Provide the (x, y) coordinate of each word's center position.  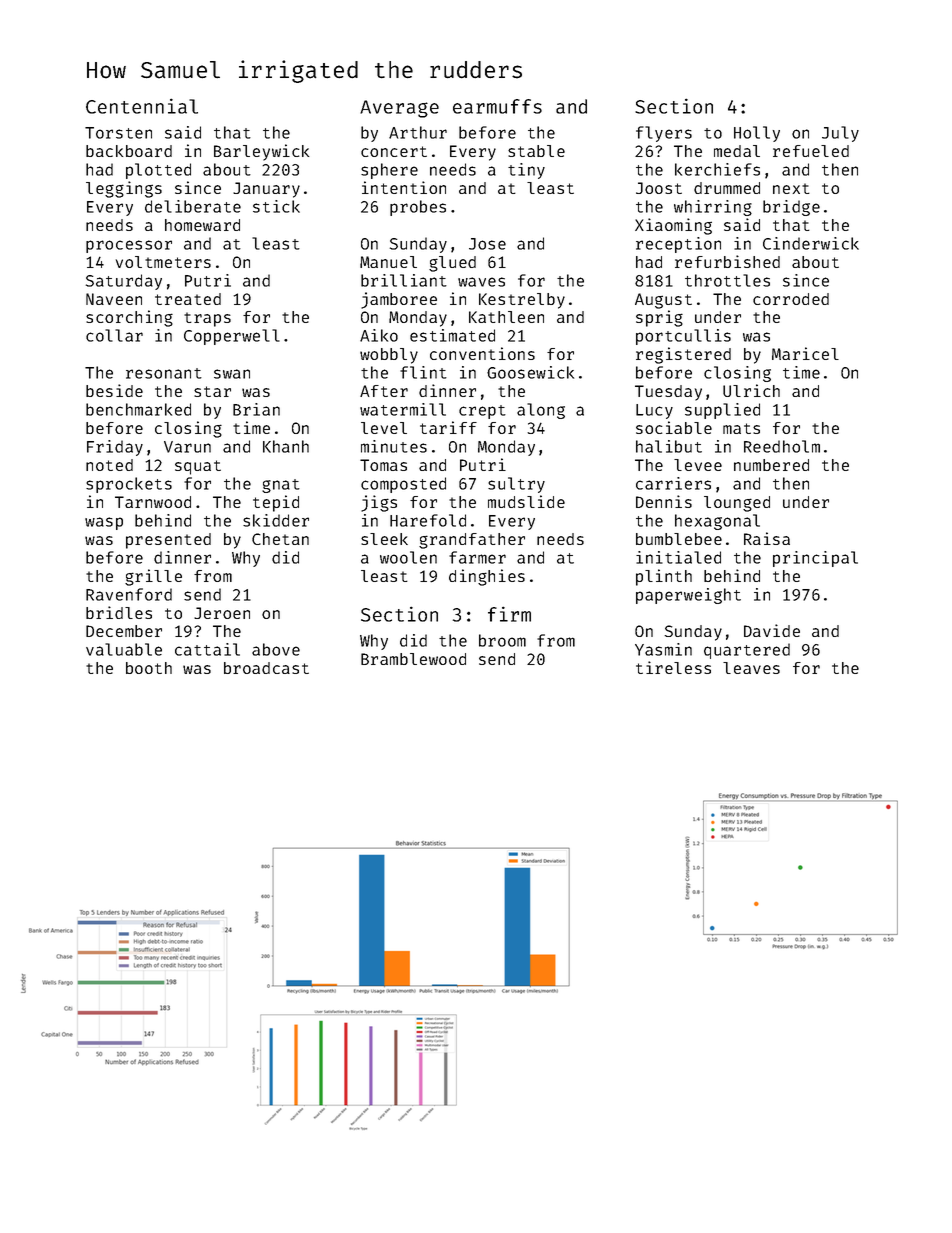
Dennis (664, 501)
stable (536, 151)
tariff (448, 427)
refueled (811, 151)
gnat (281, 486)
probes (418, 208)
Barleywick (261, 152)
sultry (516, 485)
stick (276, 206)
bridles (119, 612)
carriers (673, 483)
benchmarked (138, 409)
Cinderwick (811, 243)
